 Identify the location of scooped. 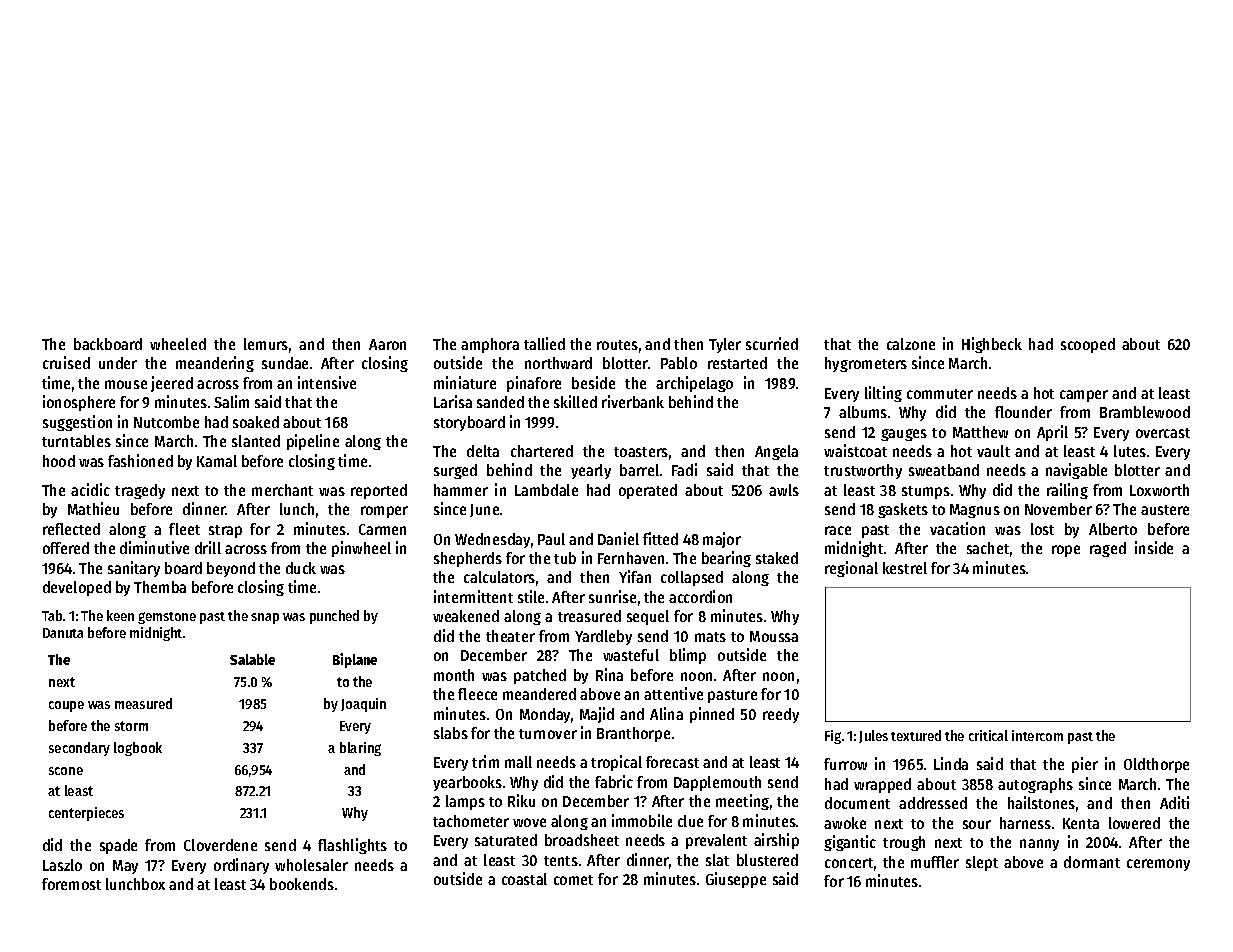
(1088, 345).
